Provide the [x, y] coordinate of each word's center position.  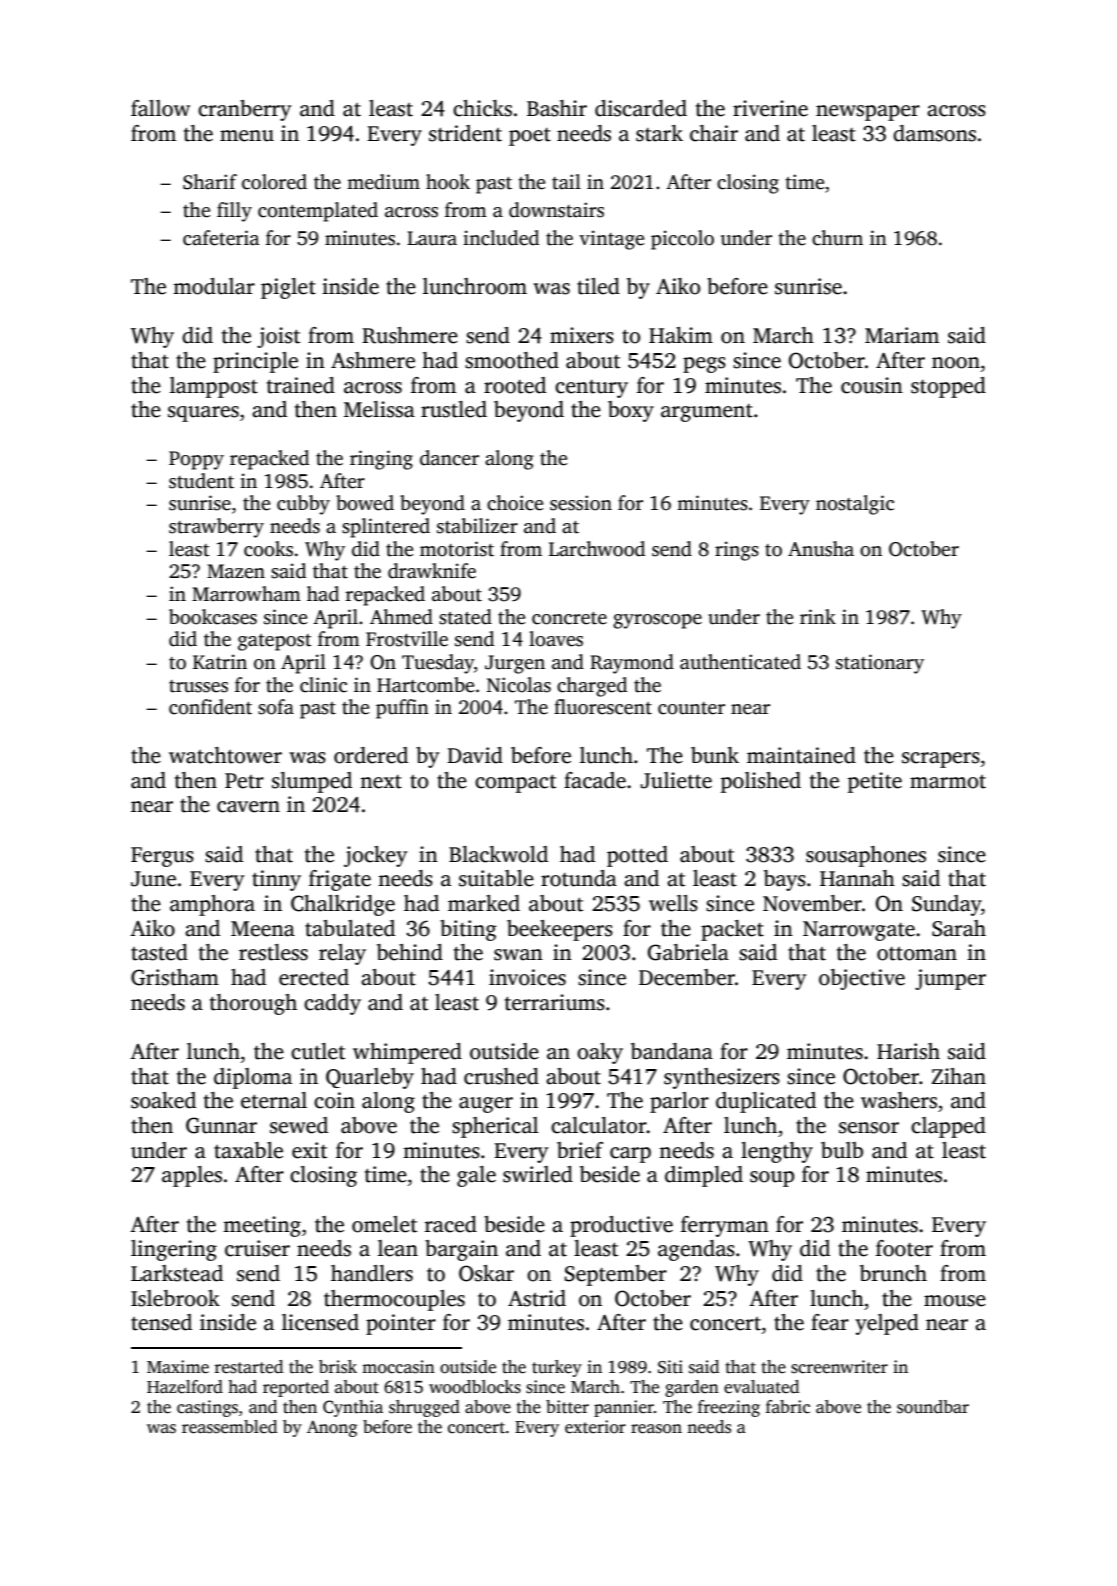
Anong [332, 1428]
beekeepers [560, 930]
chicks [482, 108]
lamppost [214, 387]
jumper [950, 979]
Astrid [537, 1298]
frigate [340, 880]
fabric [788, 1407]
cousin [872, 385]
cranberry [244, 110]
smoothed [512, 360]
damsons [934, 133]
